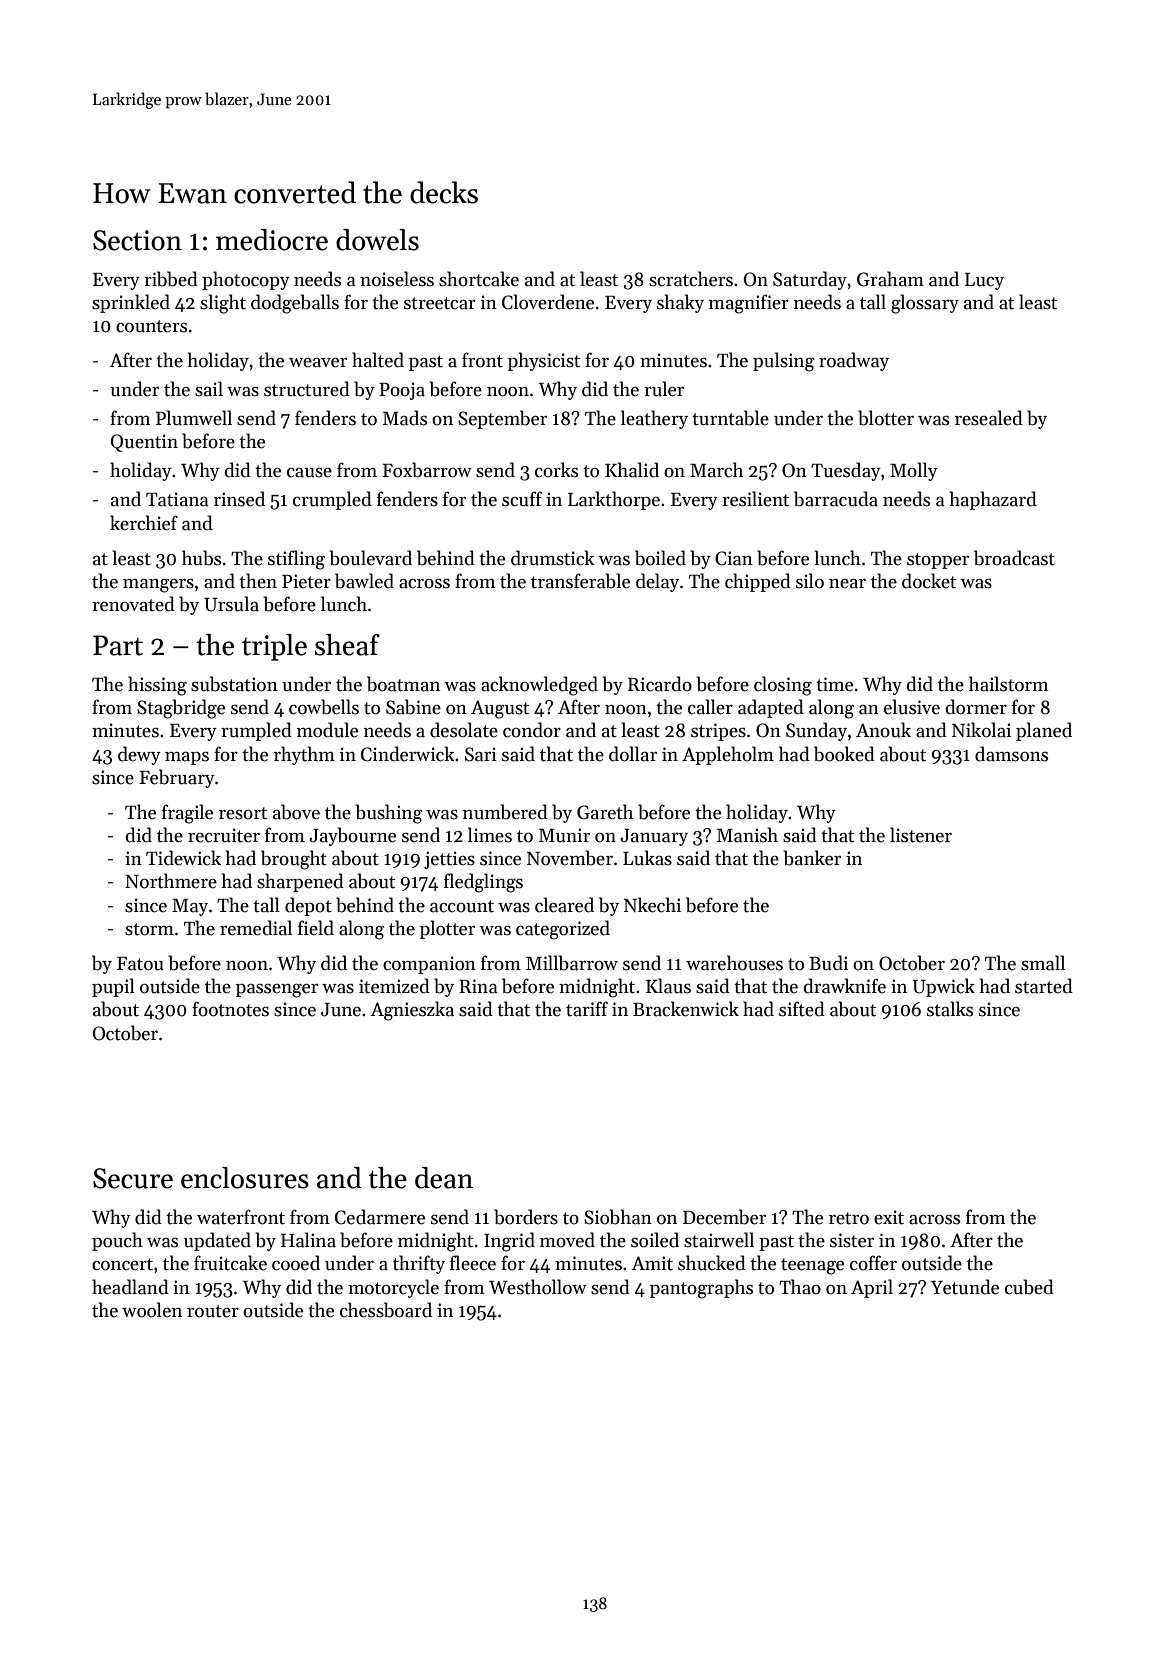  I want to click on Nikolai, so click(981, 730).
